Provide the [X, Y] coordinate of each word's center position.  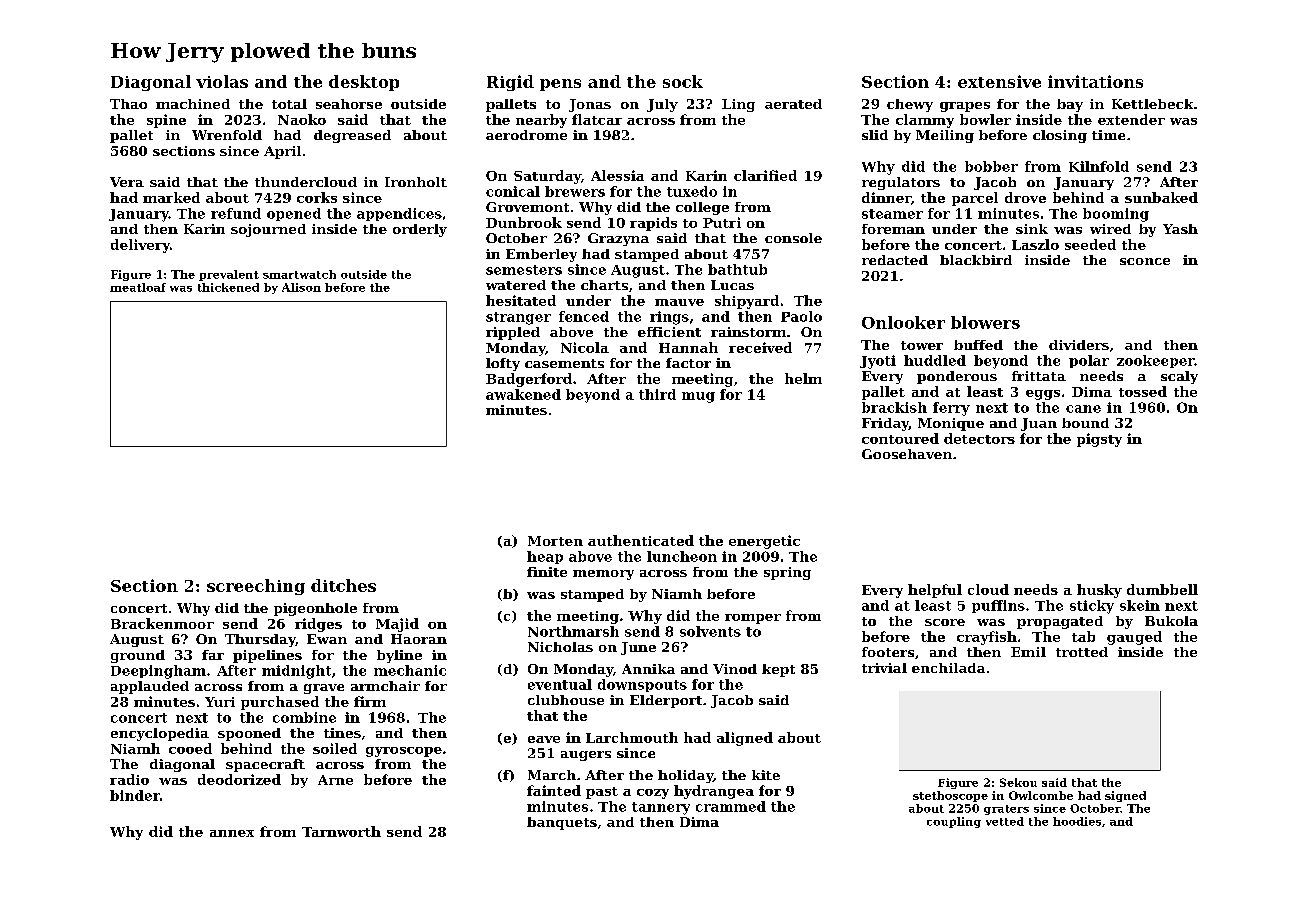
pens [560, 85]
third [657, 394]
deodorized [239, 779]
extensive [999, 81]
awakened [523, 394]
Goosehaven [907, 454]
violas [222, 81]
